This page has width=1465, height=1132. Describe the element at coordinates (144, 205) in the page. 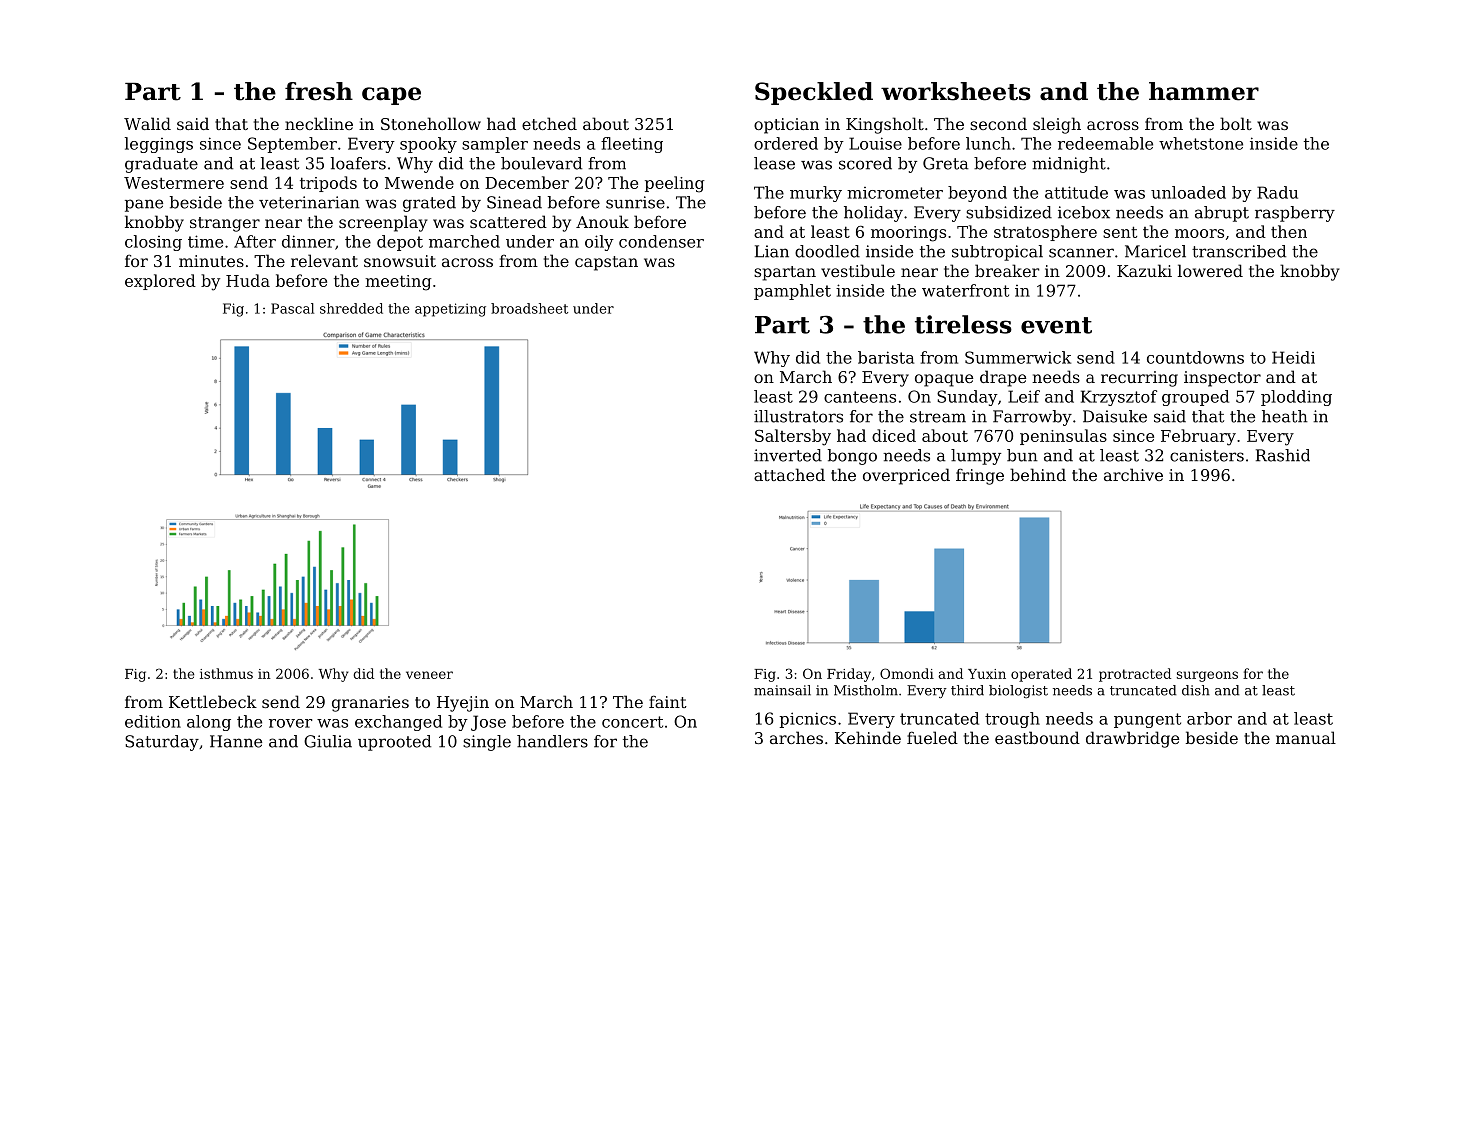

I see `pane` at that location.
